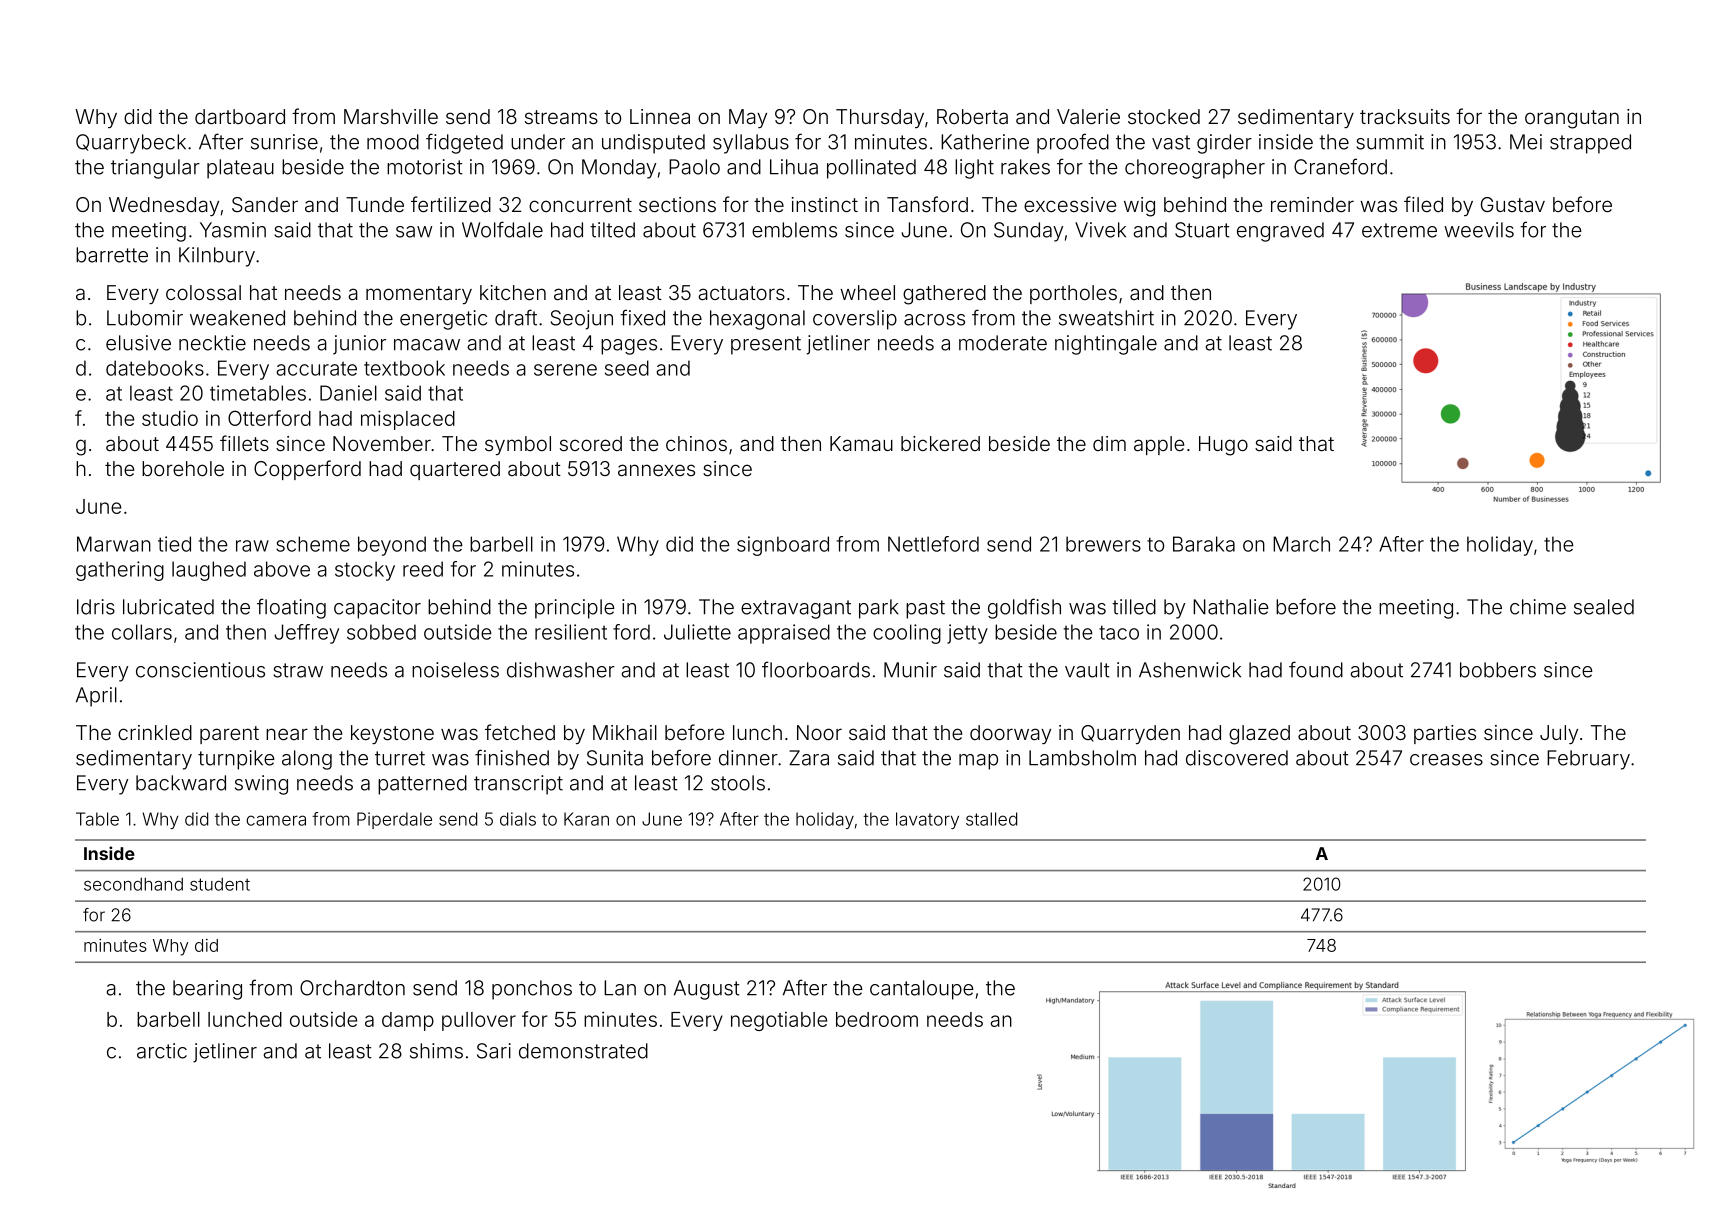 This image has height=1217, width=1721. I want to click on arctic, so click(162, 1051).
